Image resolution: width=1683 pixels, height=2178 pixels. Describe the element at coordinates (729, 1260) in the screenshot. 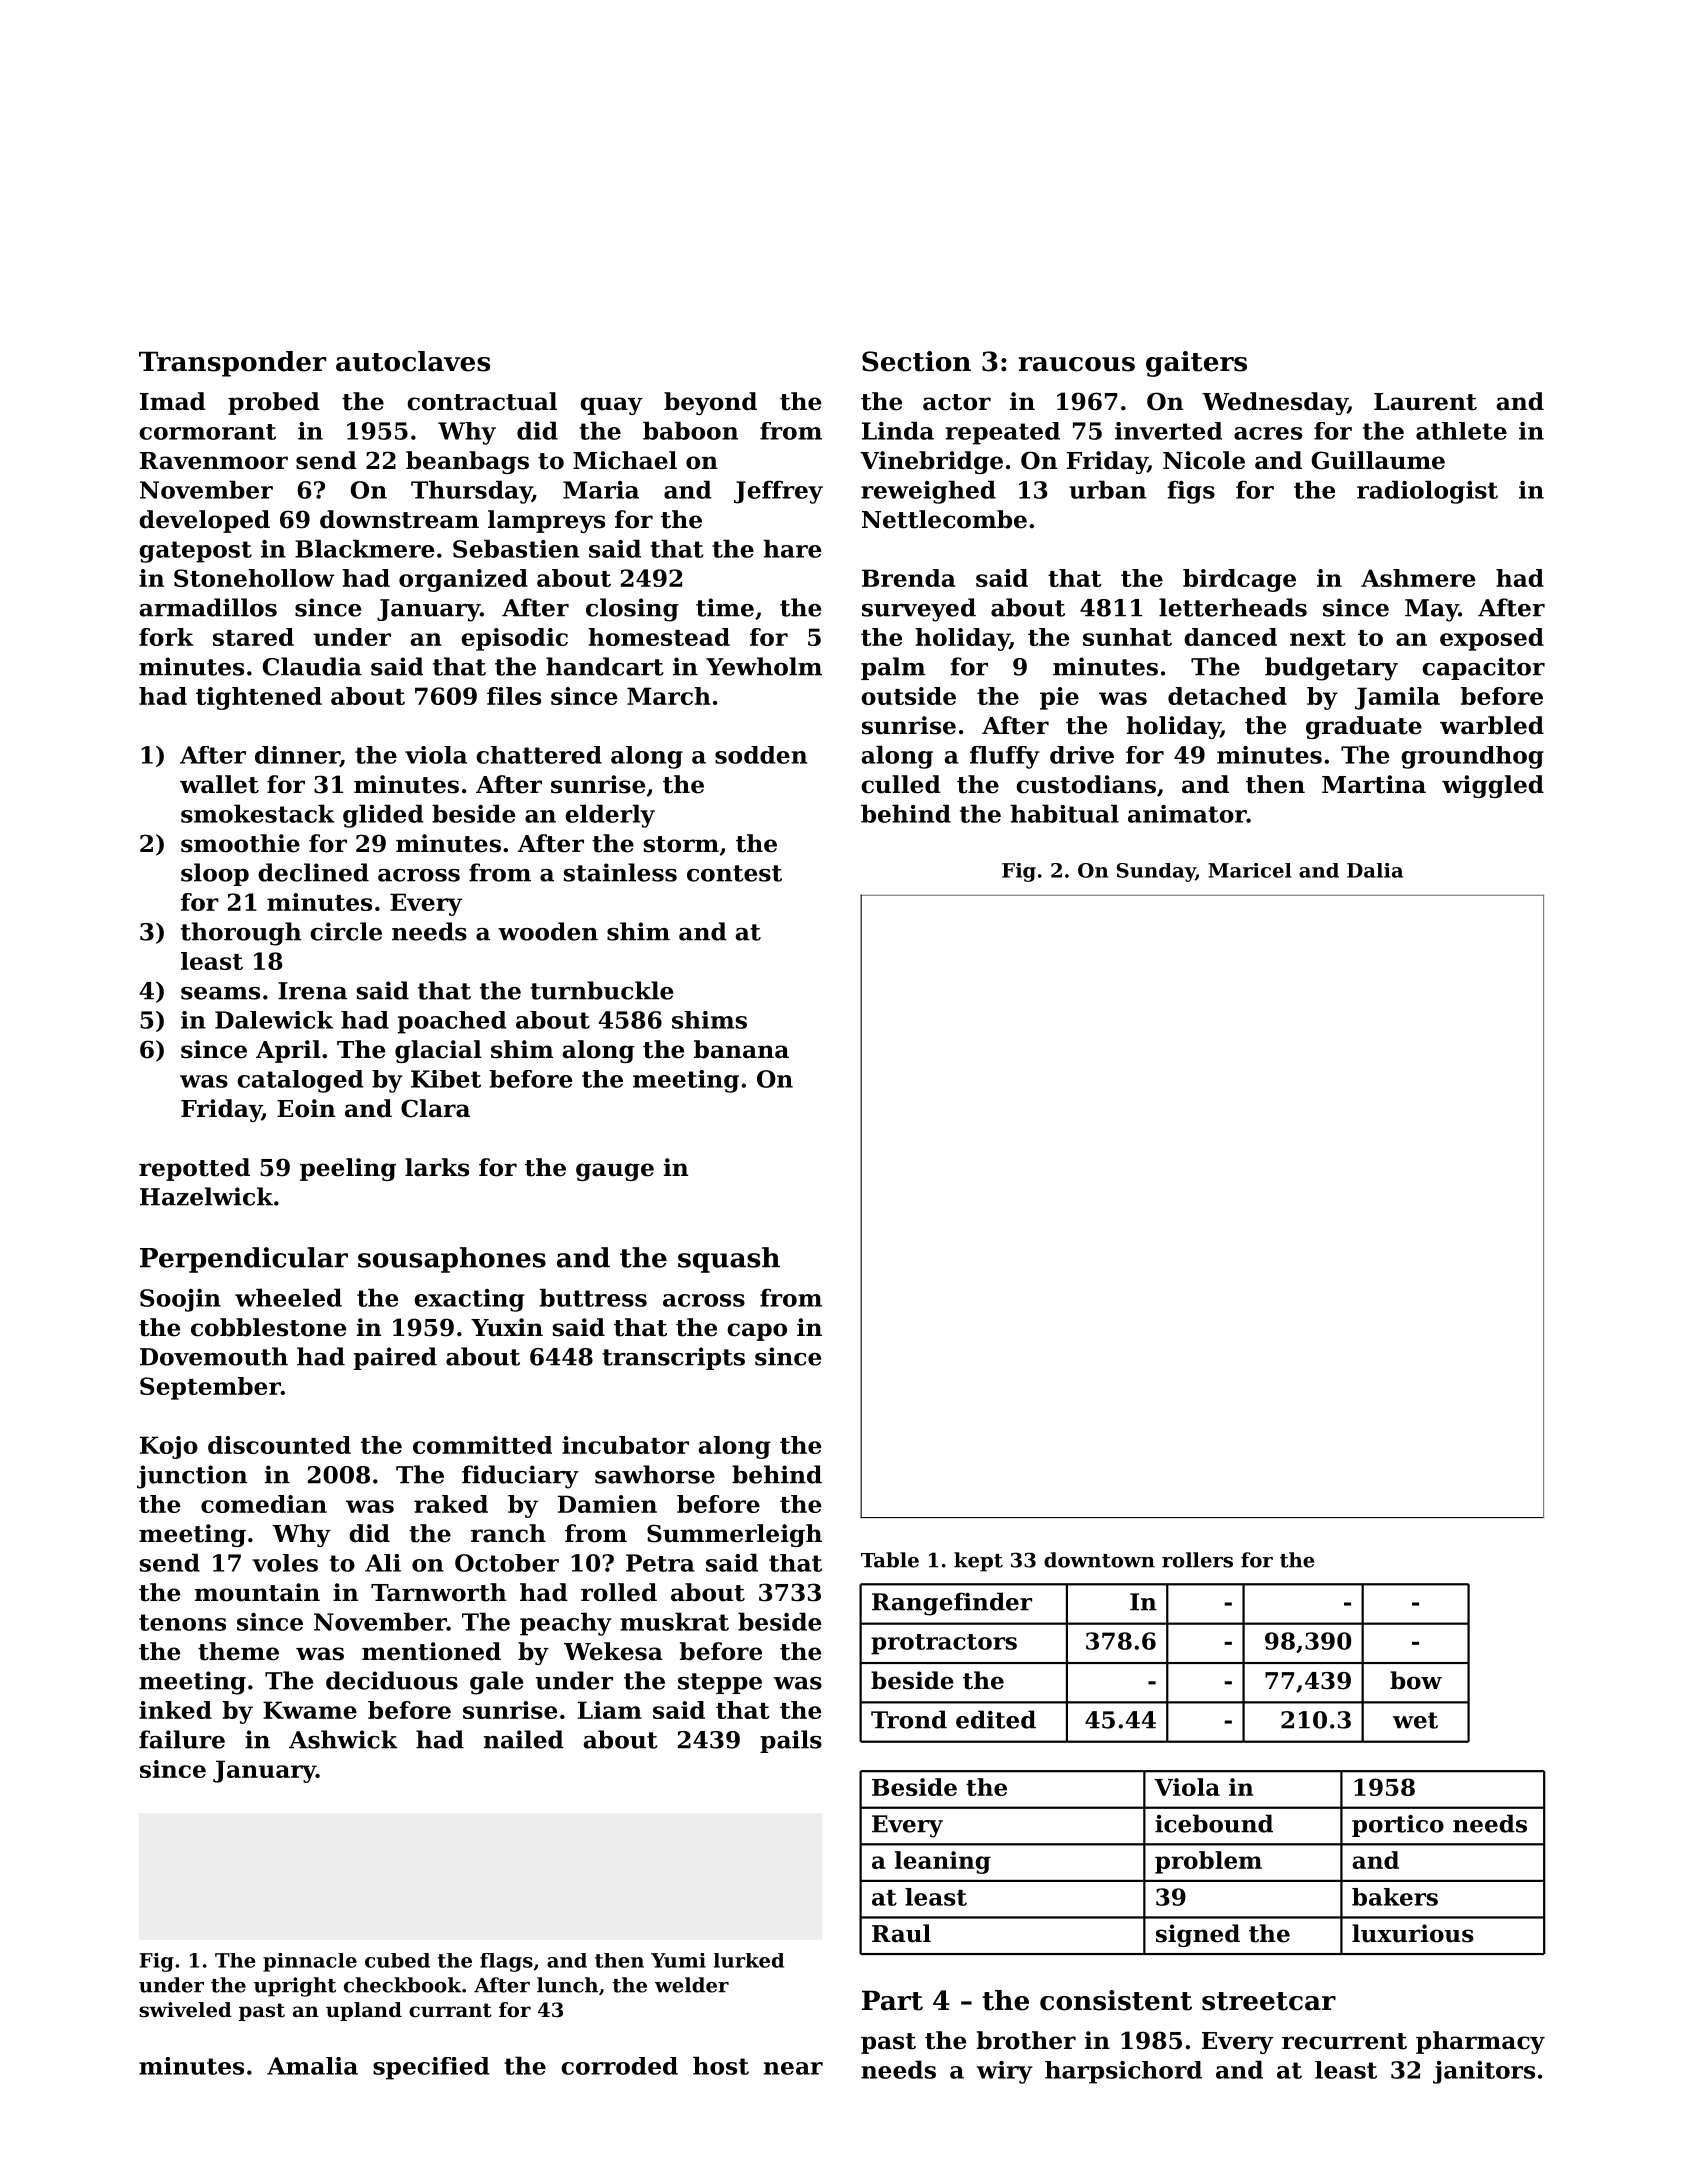

I see `squash` at that location.
